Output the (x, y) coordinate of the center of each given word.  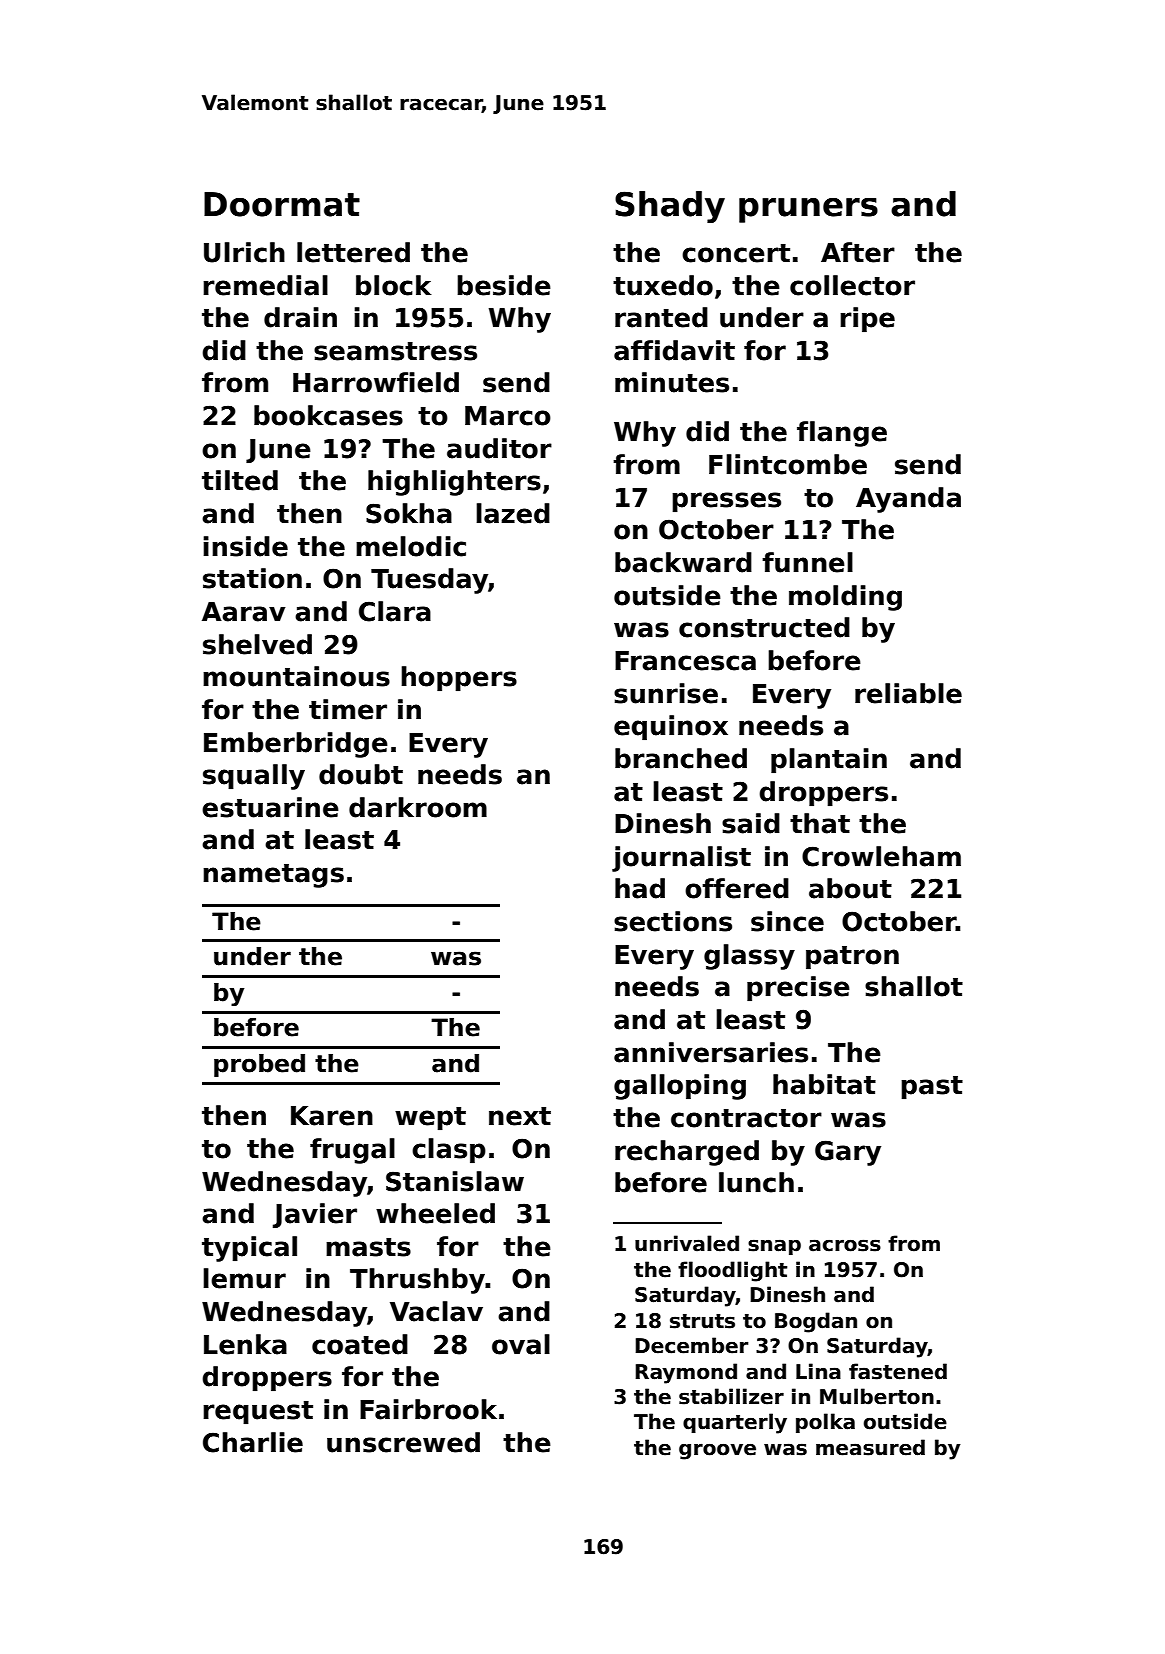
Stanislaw (455, 1181)
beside (504, 285)
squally (254, 777)
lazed (513, 513)
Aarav (244, 612)
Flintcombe (788, 464)
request (258, 1413)
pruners (808, 210)
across (845, 1245)
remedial (265, 285)
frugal (352, 1151)
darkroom (418, 807)
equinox (671, 728)
